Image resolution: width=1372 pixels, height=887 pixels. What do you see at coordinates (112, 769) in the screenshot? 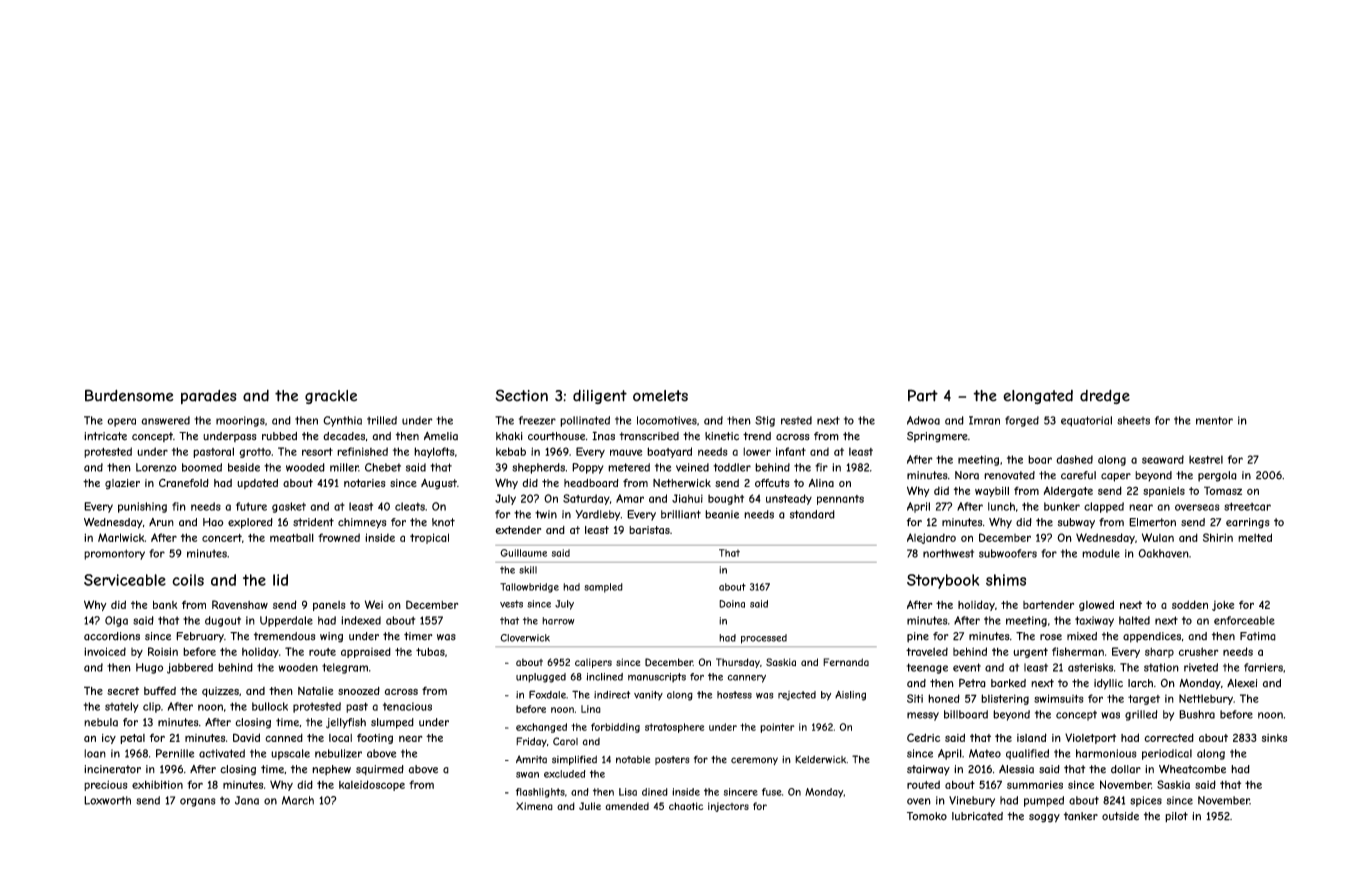
I see `incinerator` at bounding box center [112, 769].
